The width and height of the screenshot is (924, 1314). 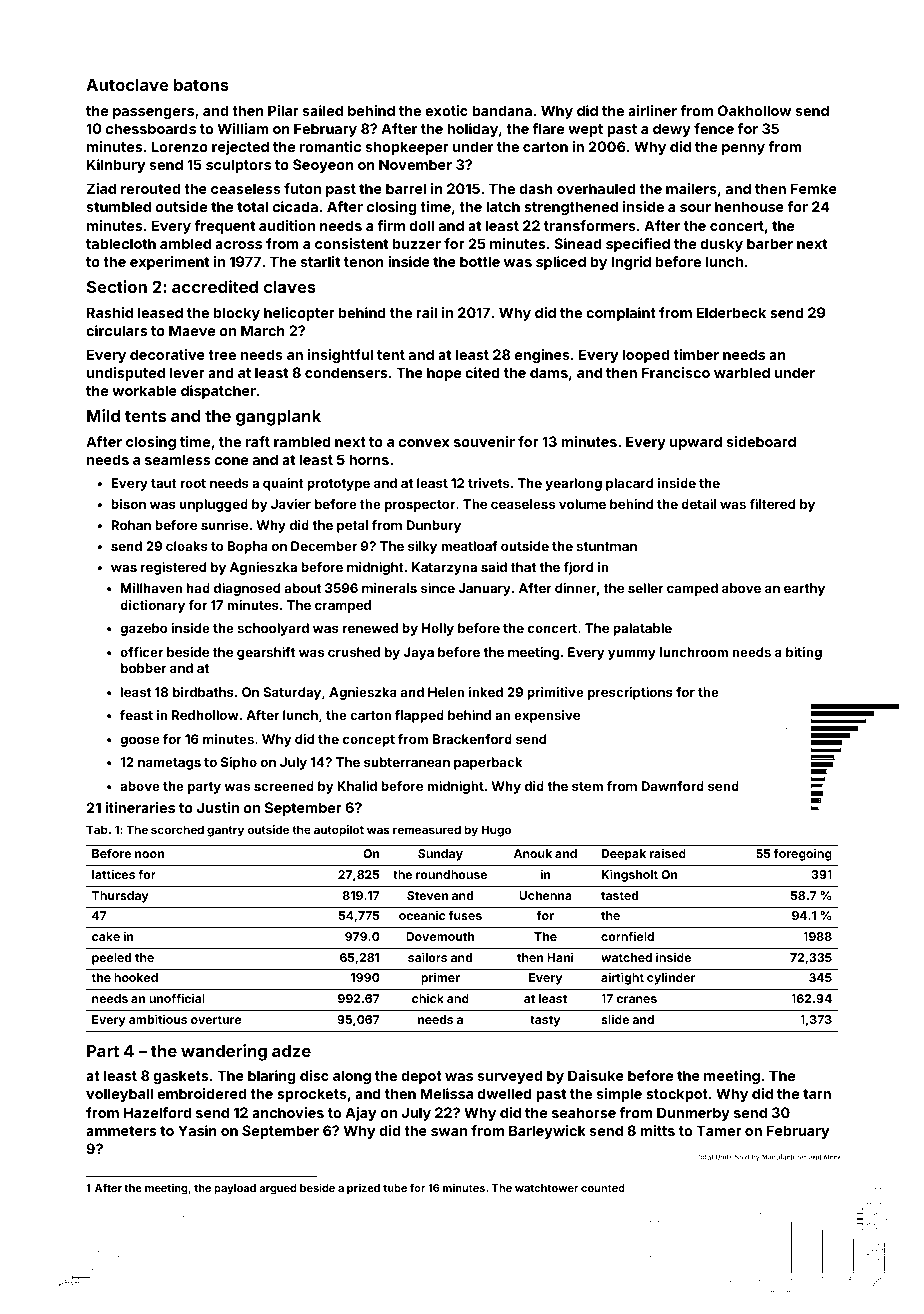 I want to click on airliner, so click(x=652, y=110).
